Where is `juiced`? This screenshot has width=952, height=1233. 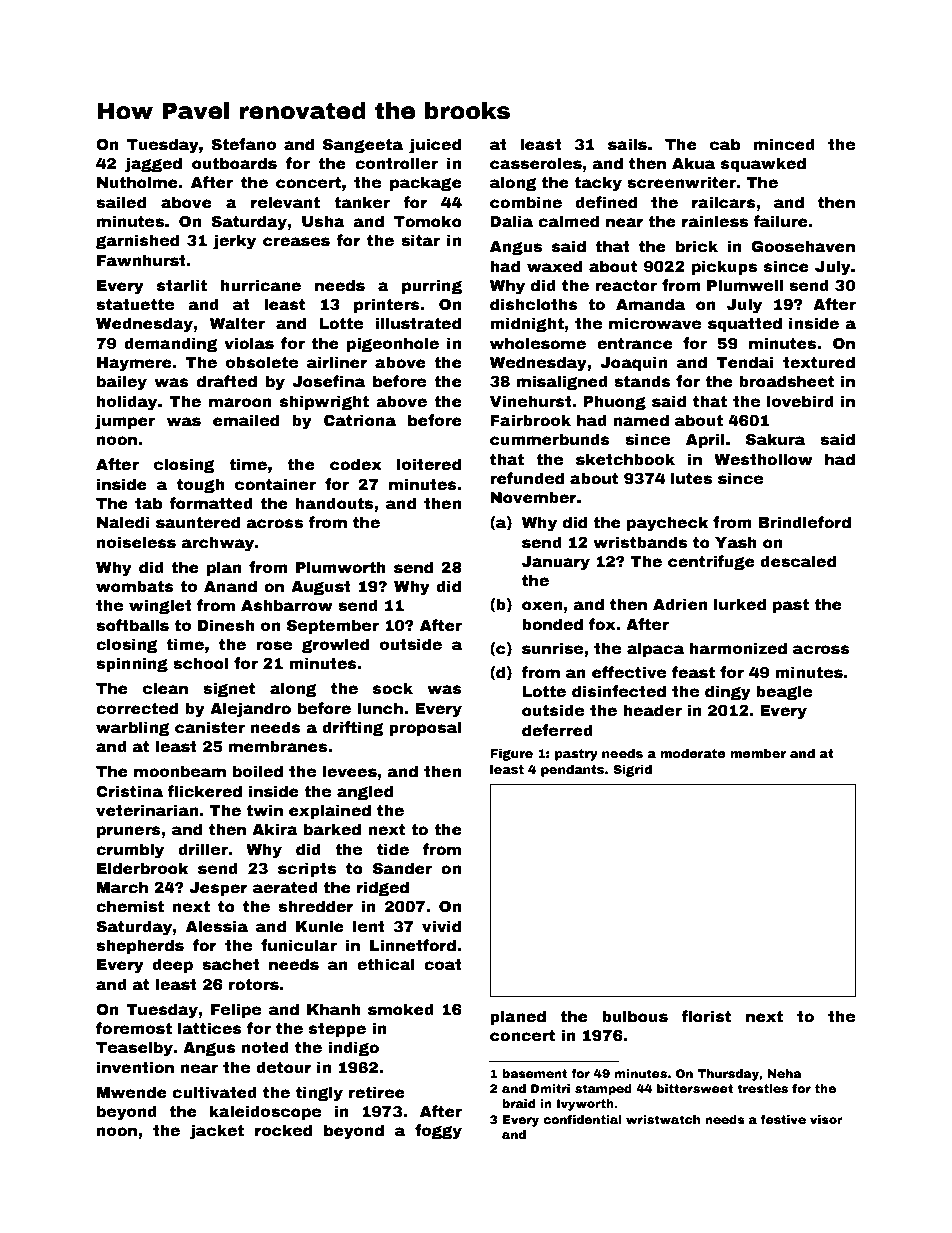 juiced is located at coordinates (435, 146).
